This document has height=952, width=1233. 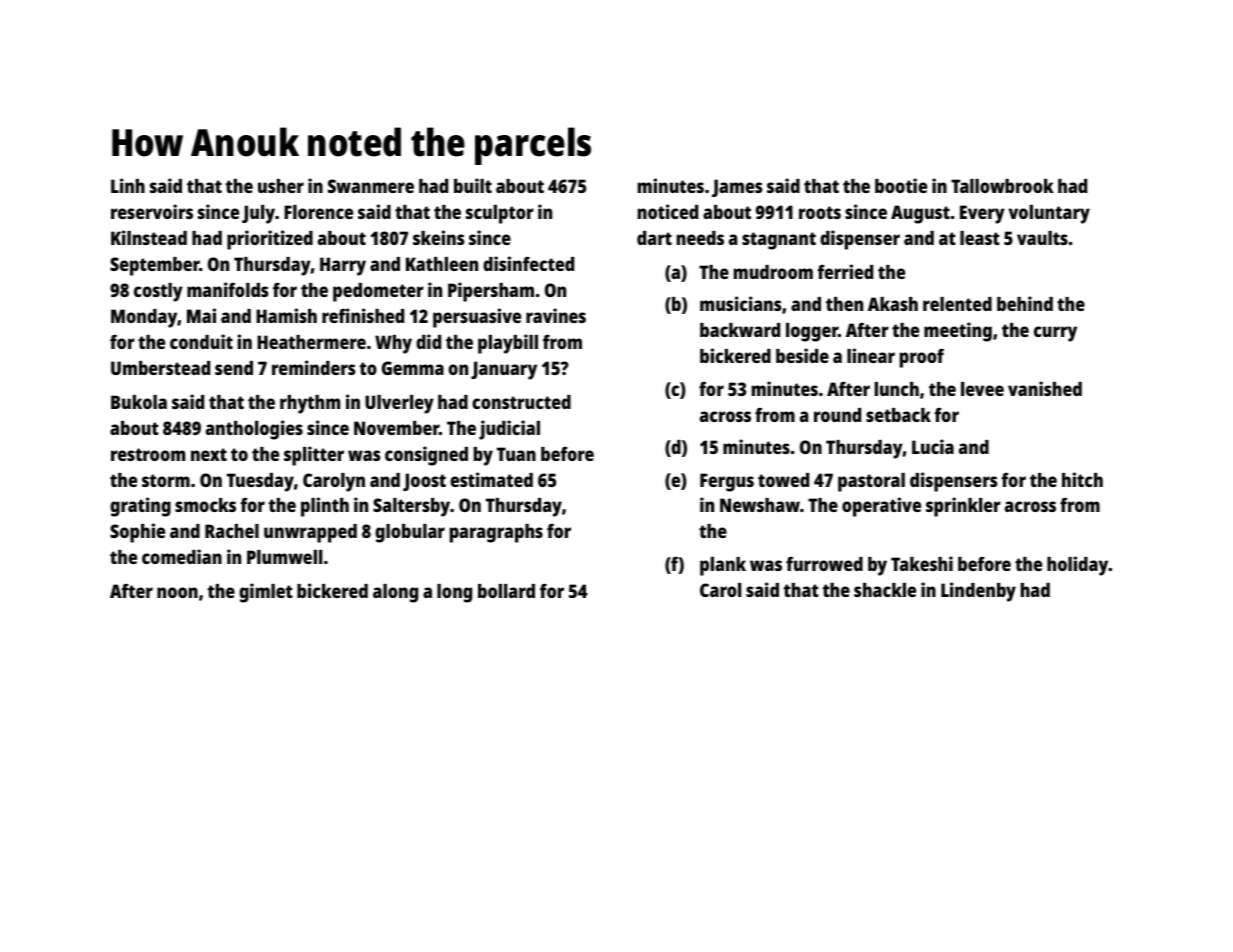 What do you see at coordinates (508, 344) in the document?
I see `playbill` at bounding box center [508, 344].
